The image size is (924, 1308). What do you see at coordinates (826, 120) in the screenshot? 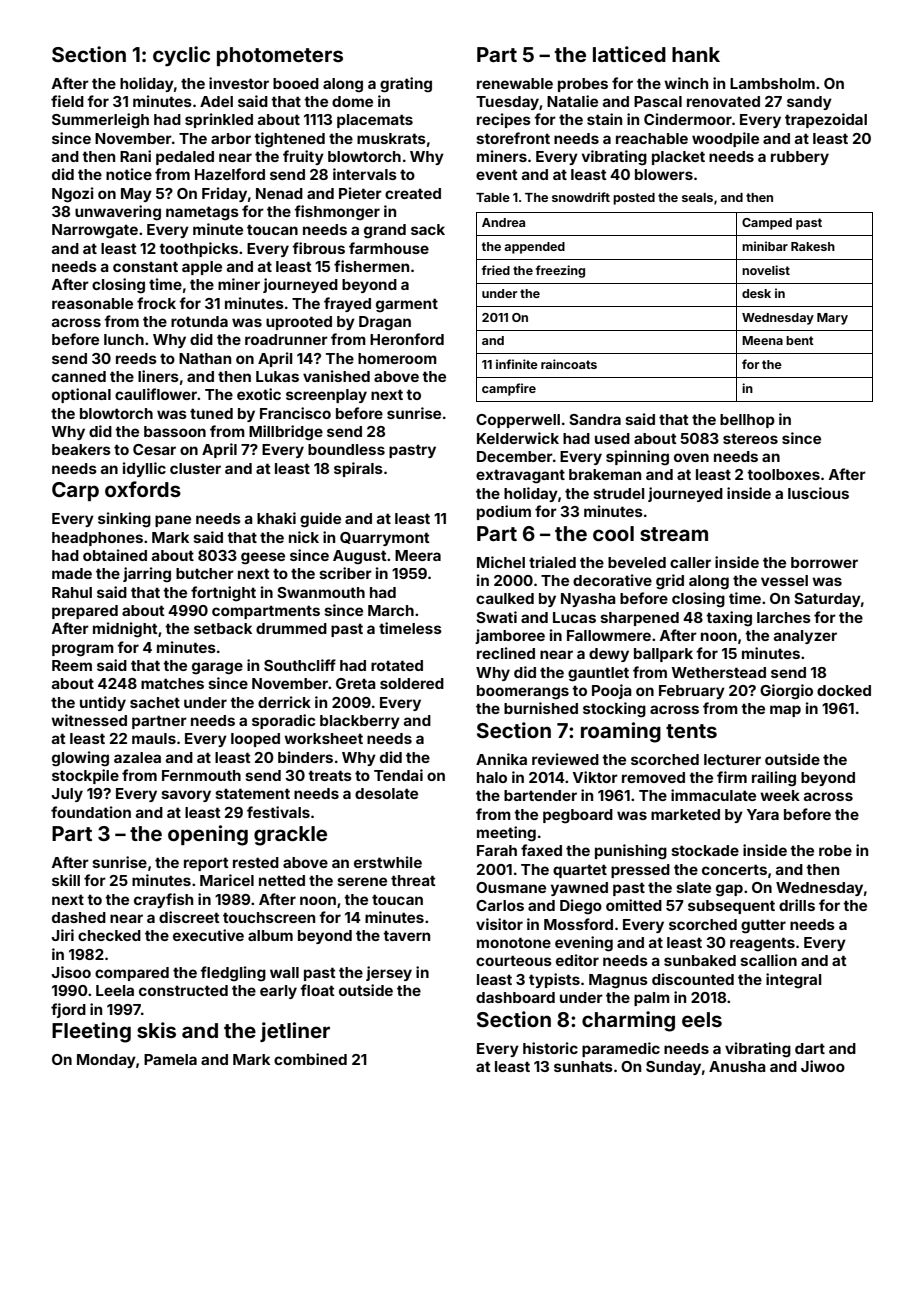
I see `trapezoidal` at bounding box center [826, 120].
